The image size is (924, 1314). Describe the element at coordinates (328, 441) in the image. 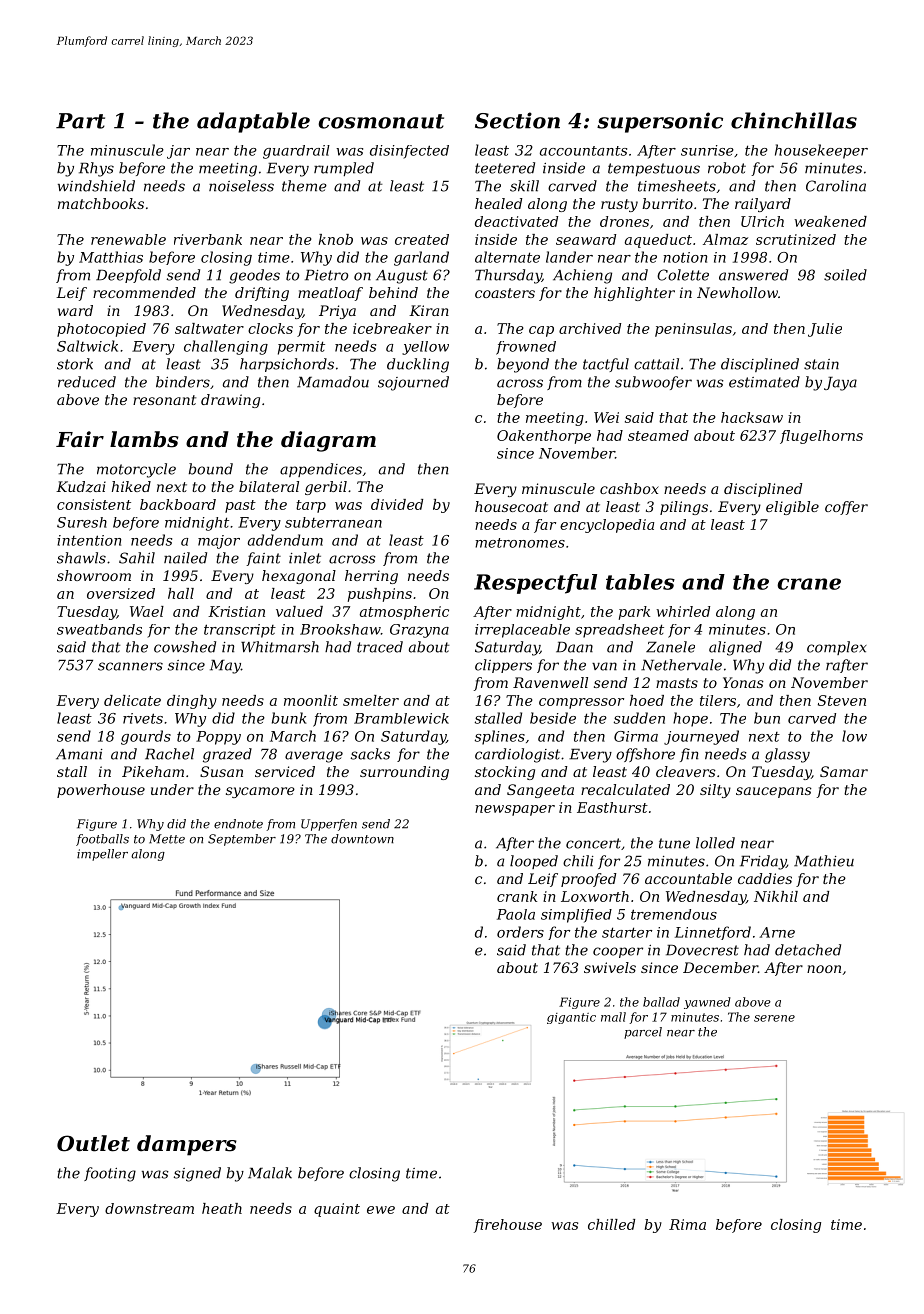

I see `diagram` at that location.
